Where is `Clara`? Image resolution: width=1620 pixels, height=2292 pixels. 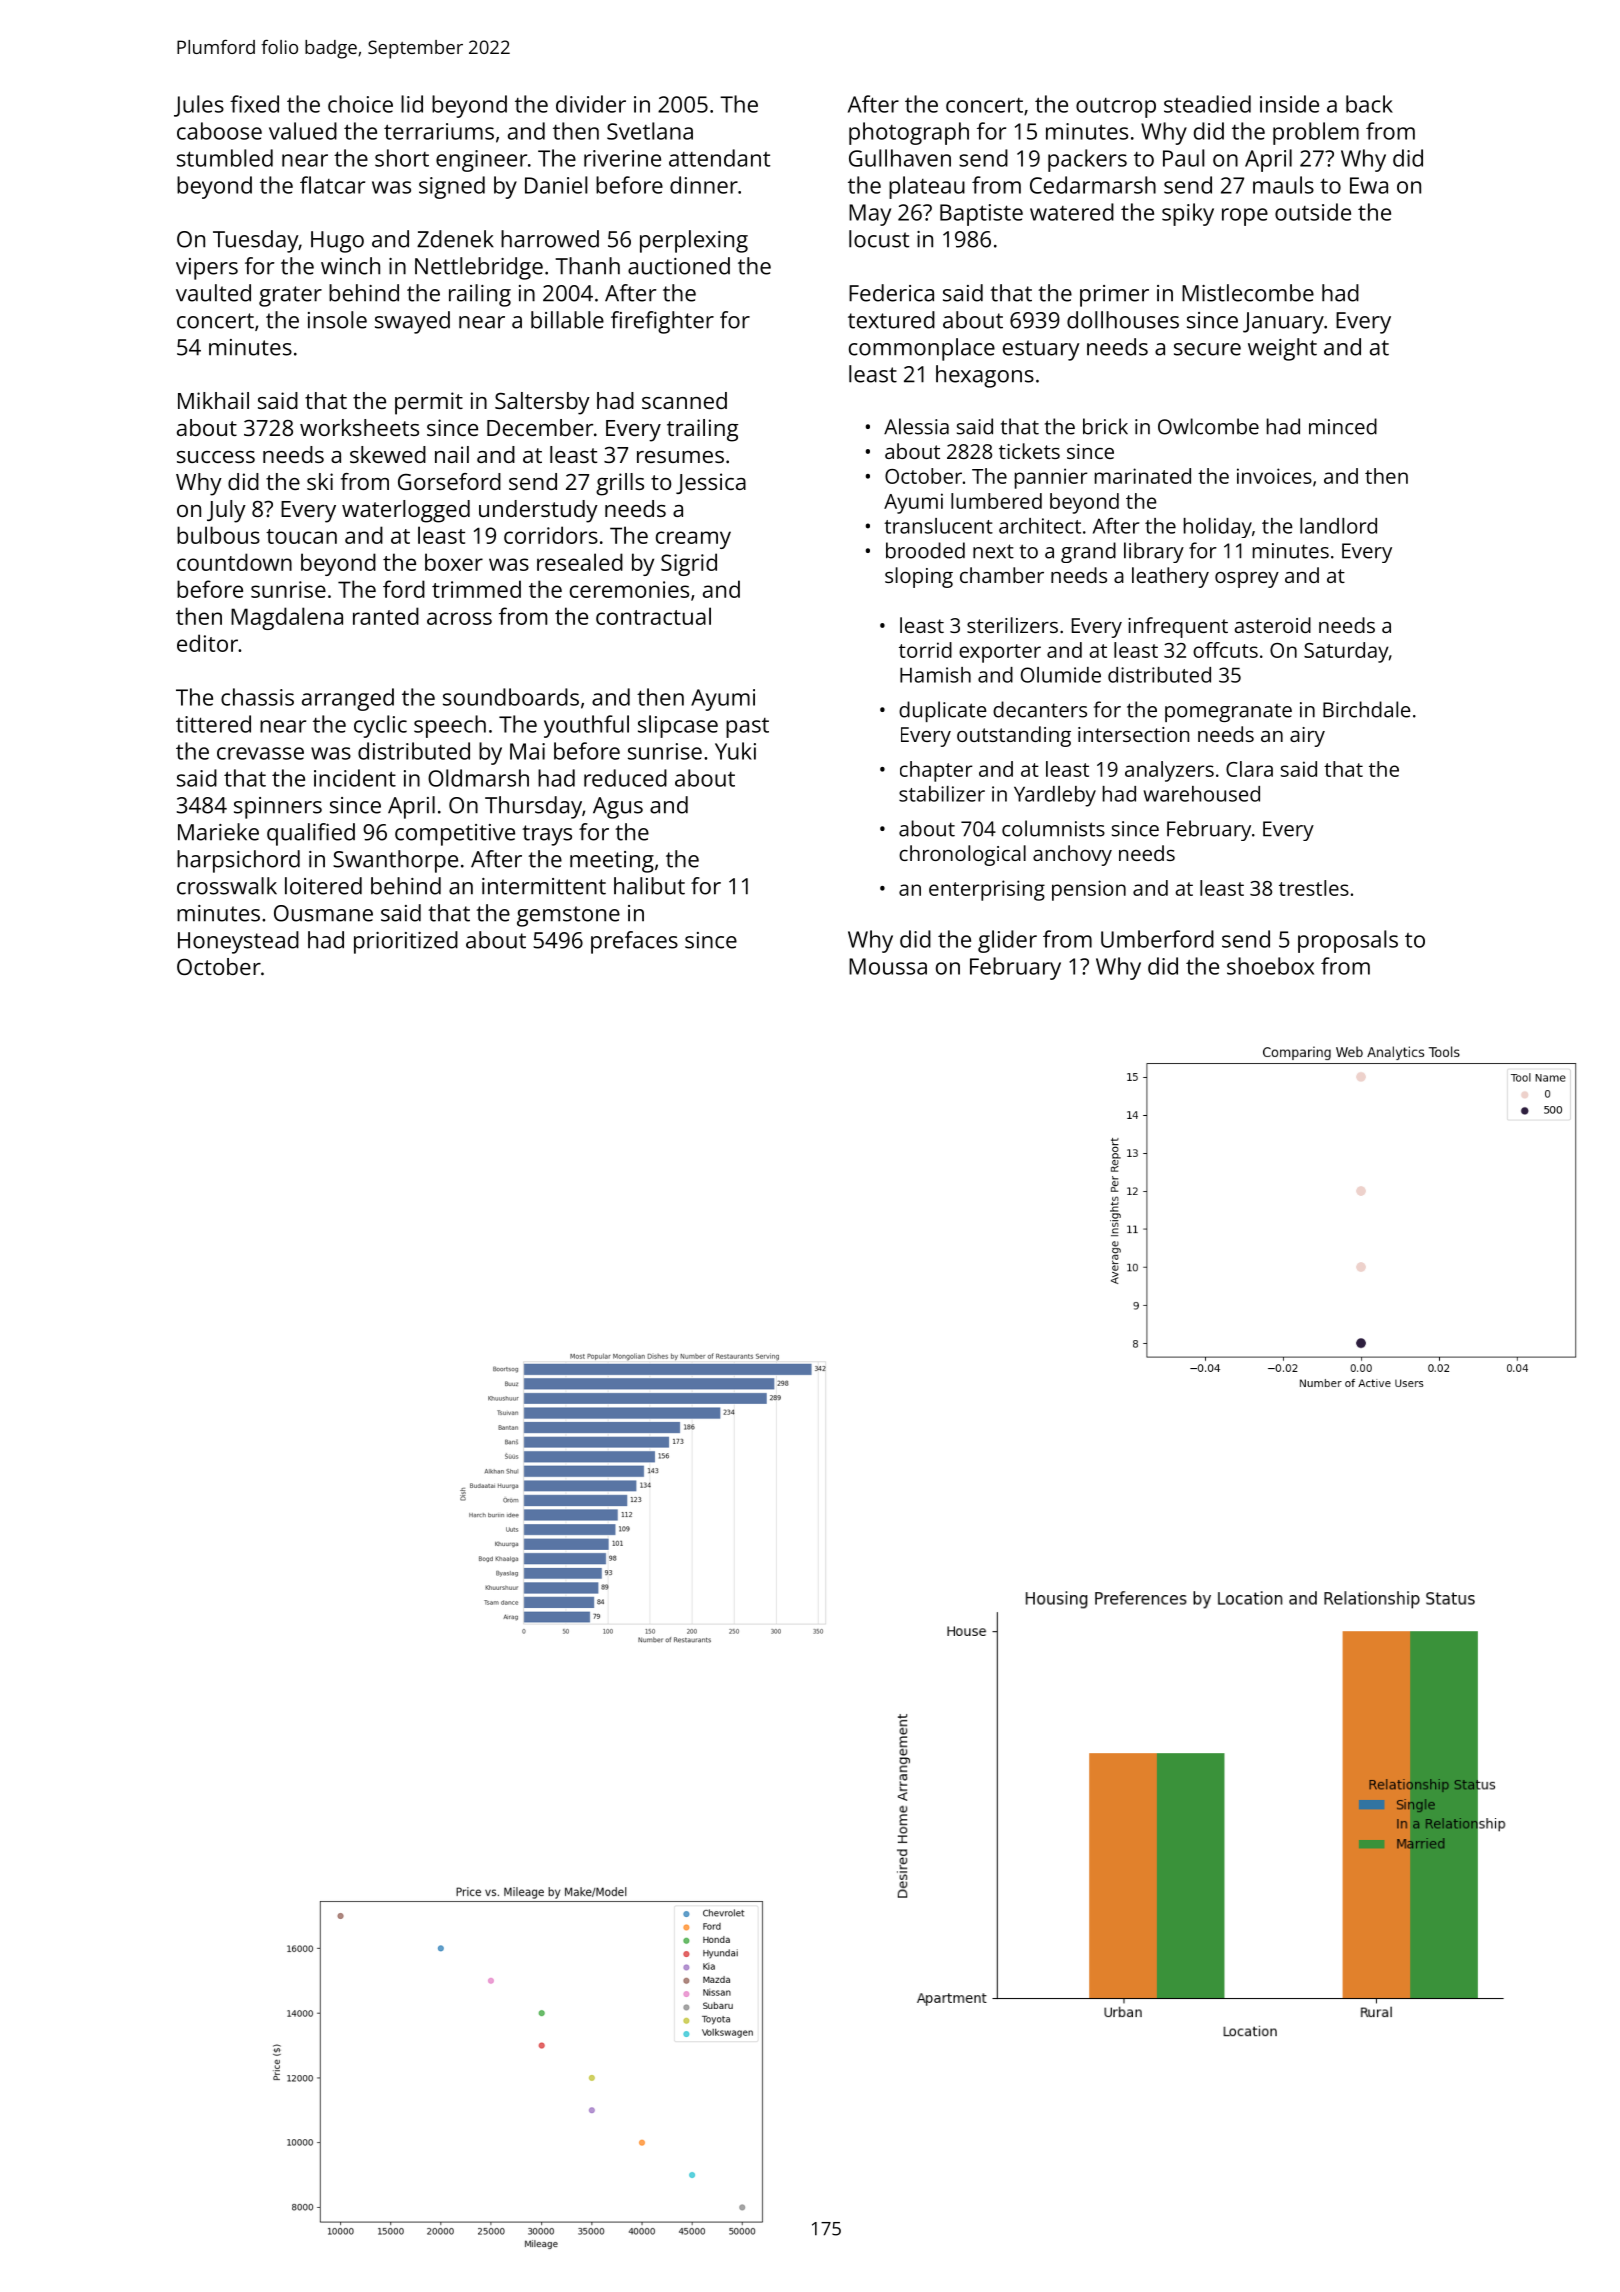 Clara is located at coordinates (1249, 769).
